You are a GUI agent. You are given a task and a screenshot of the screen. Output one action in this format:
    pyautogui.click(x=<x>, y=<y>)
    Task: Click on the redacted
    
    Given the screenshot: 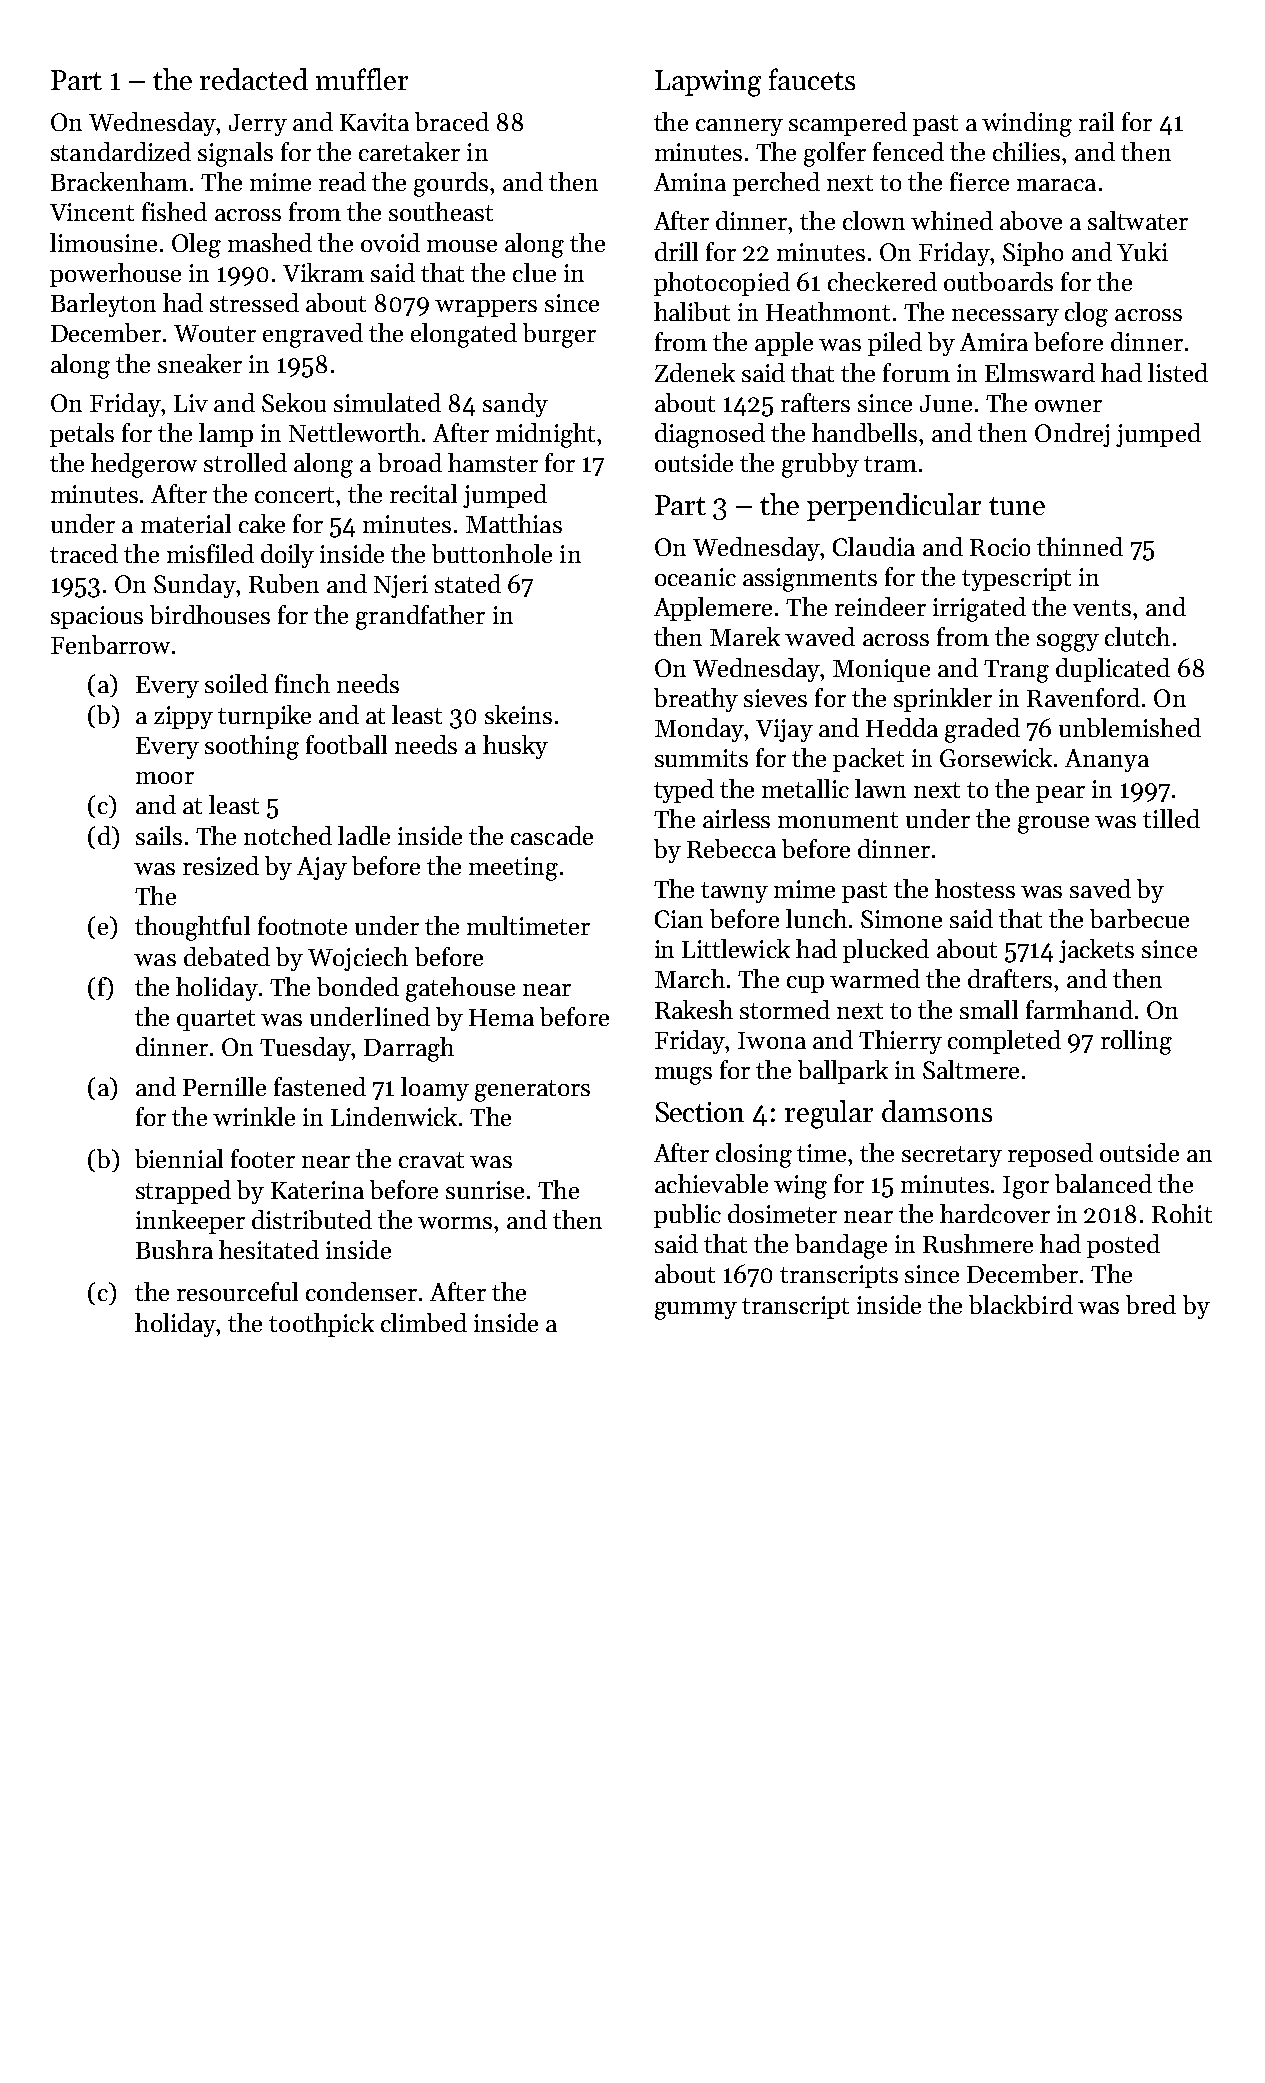 What is the action you would take?
    pyautogui.click(x=254, y=79)
